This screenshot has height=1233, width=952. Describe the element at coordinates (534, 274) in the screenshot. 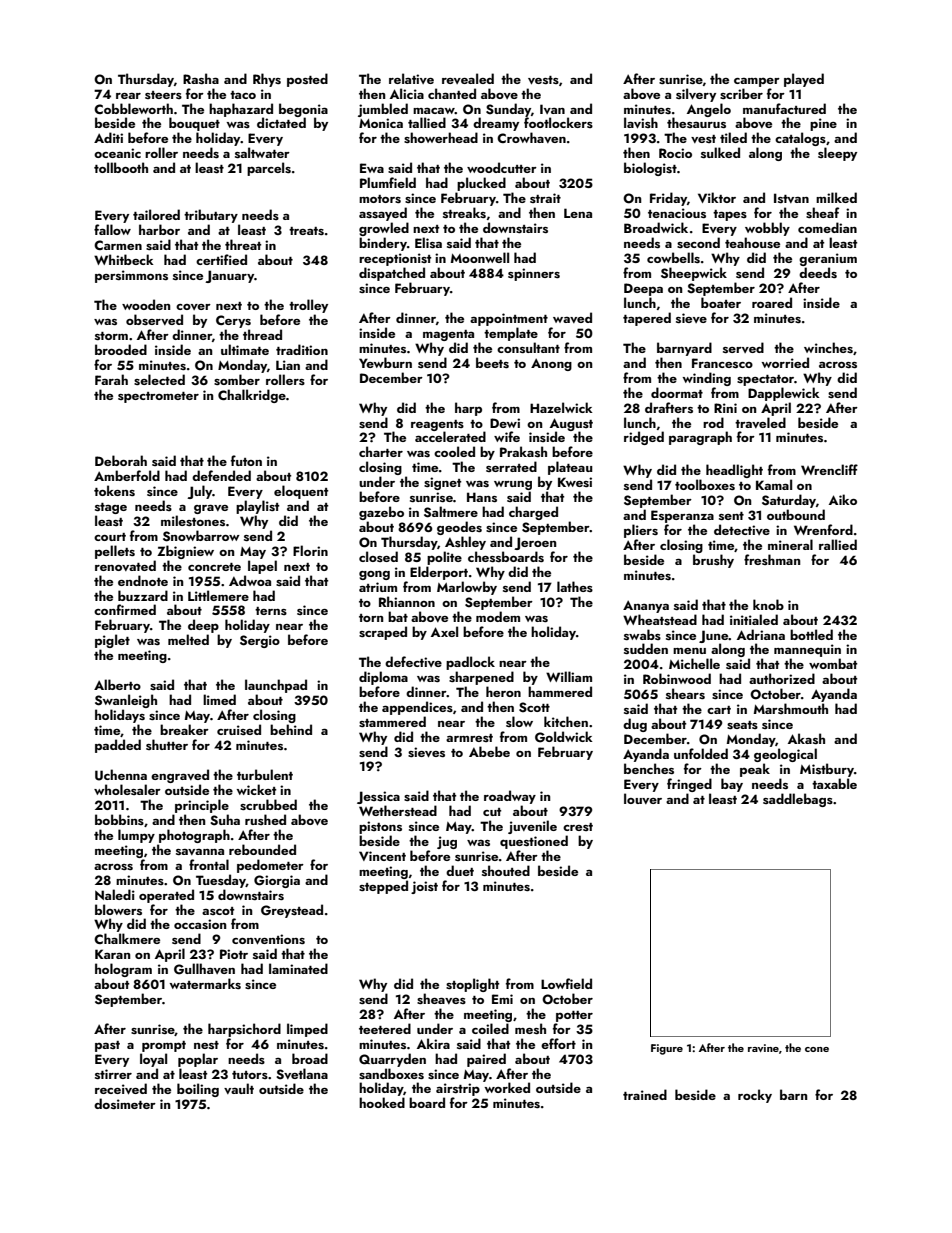

I see `spinners` at that location.
